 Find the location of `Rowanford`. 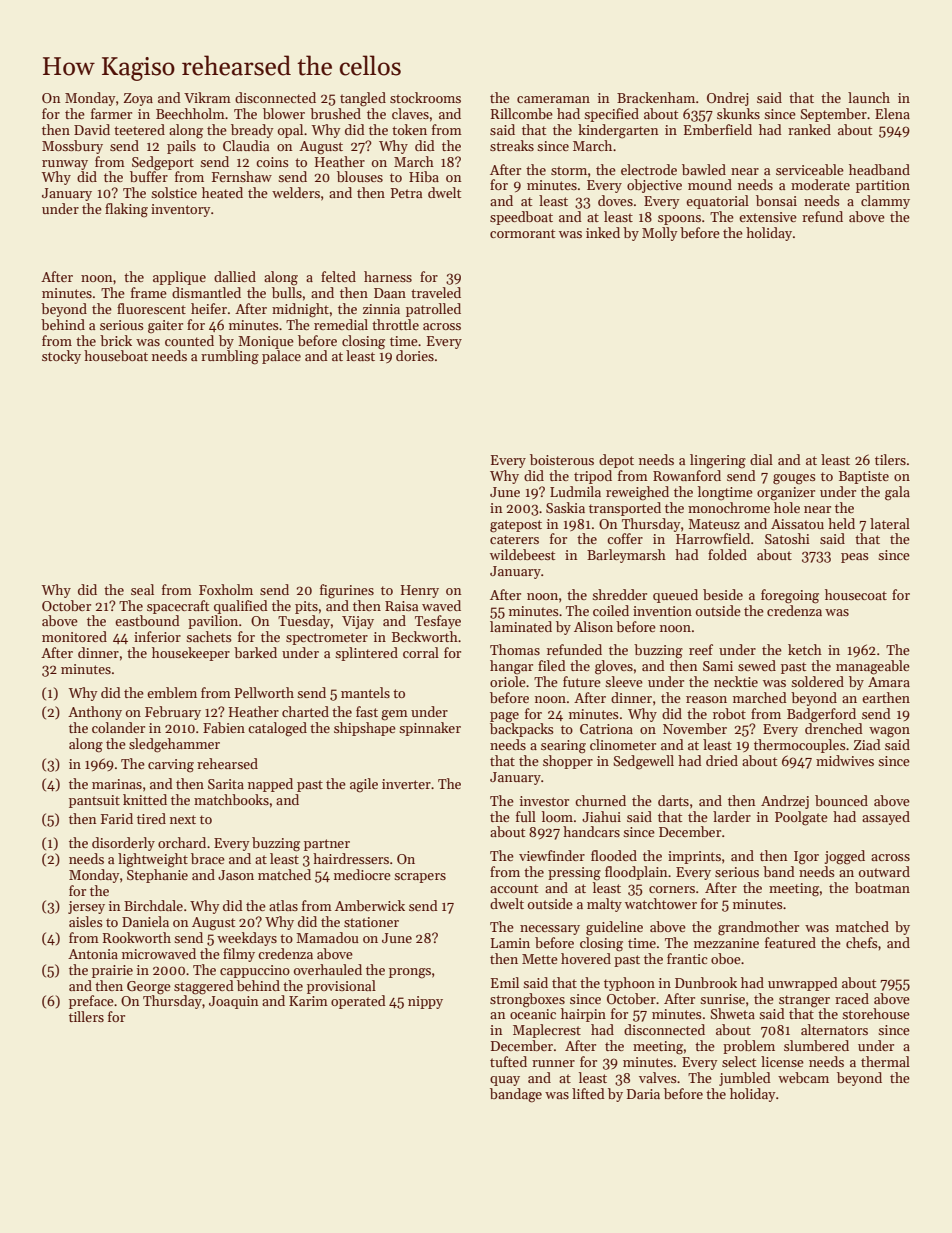

Rowanford is located at coordinates (687, 475).
